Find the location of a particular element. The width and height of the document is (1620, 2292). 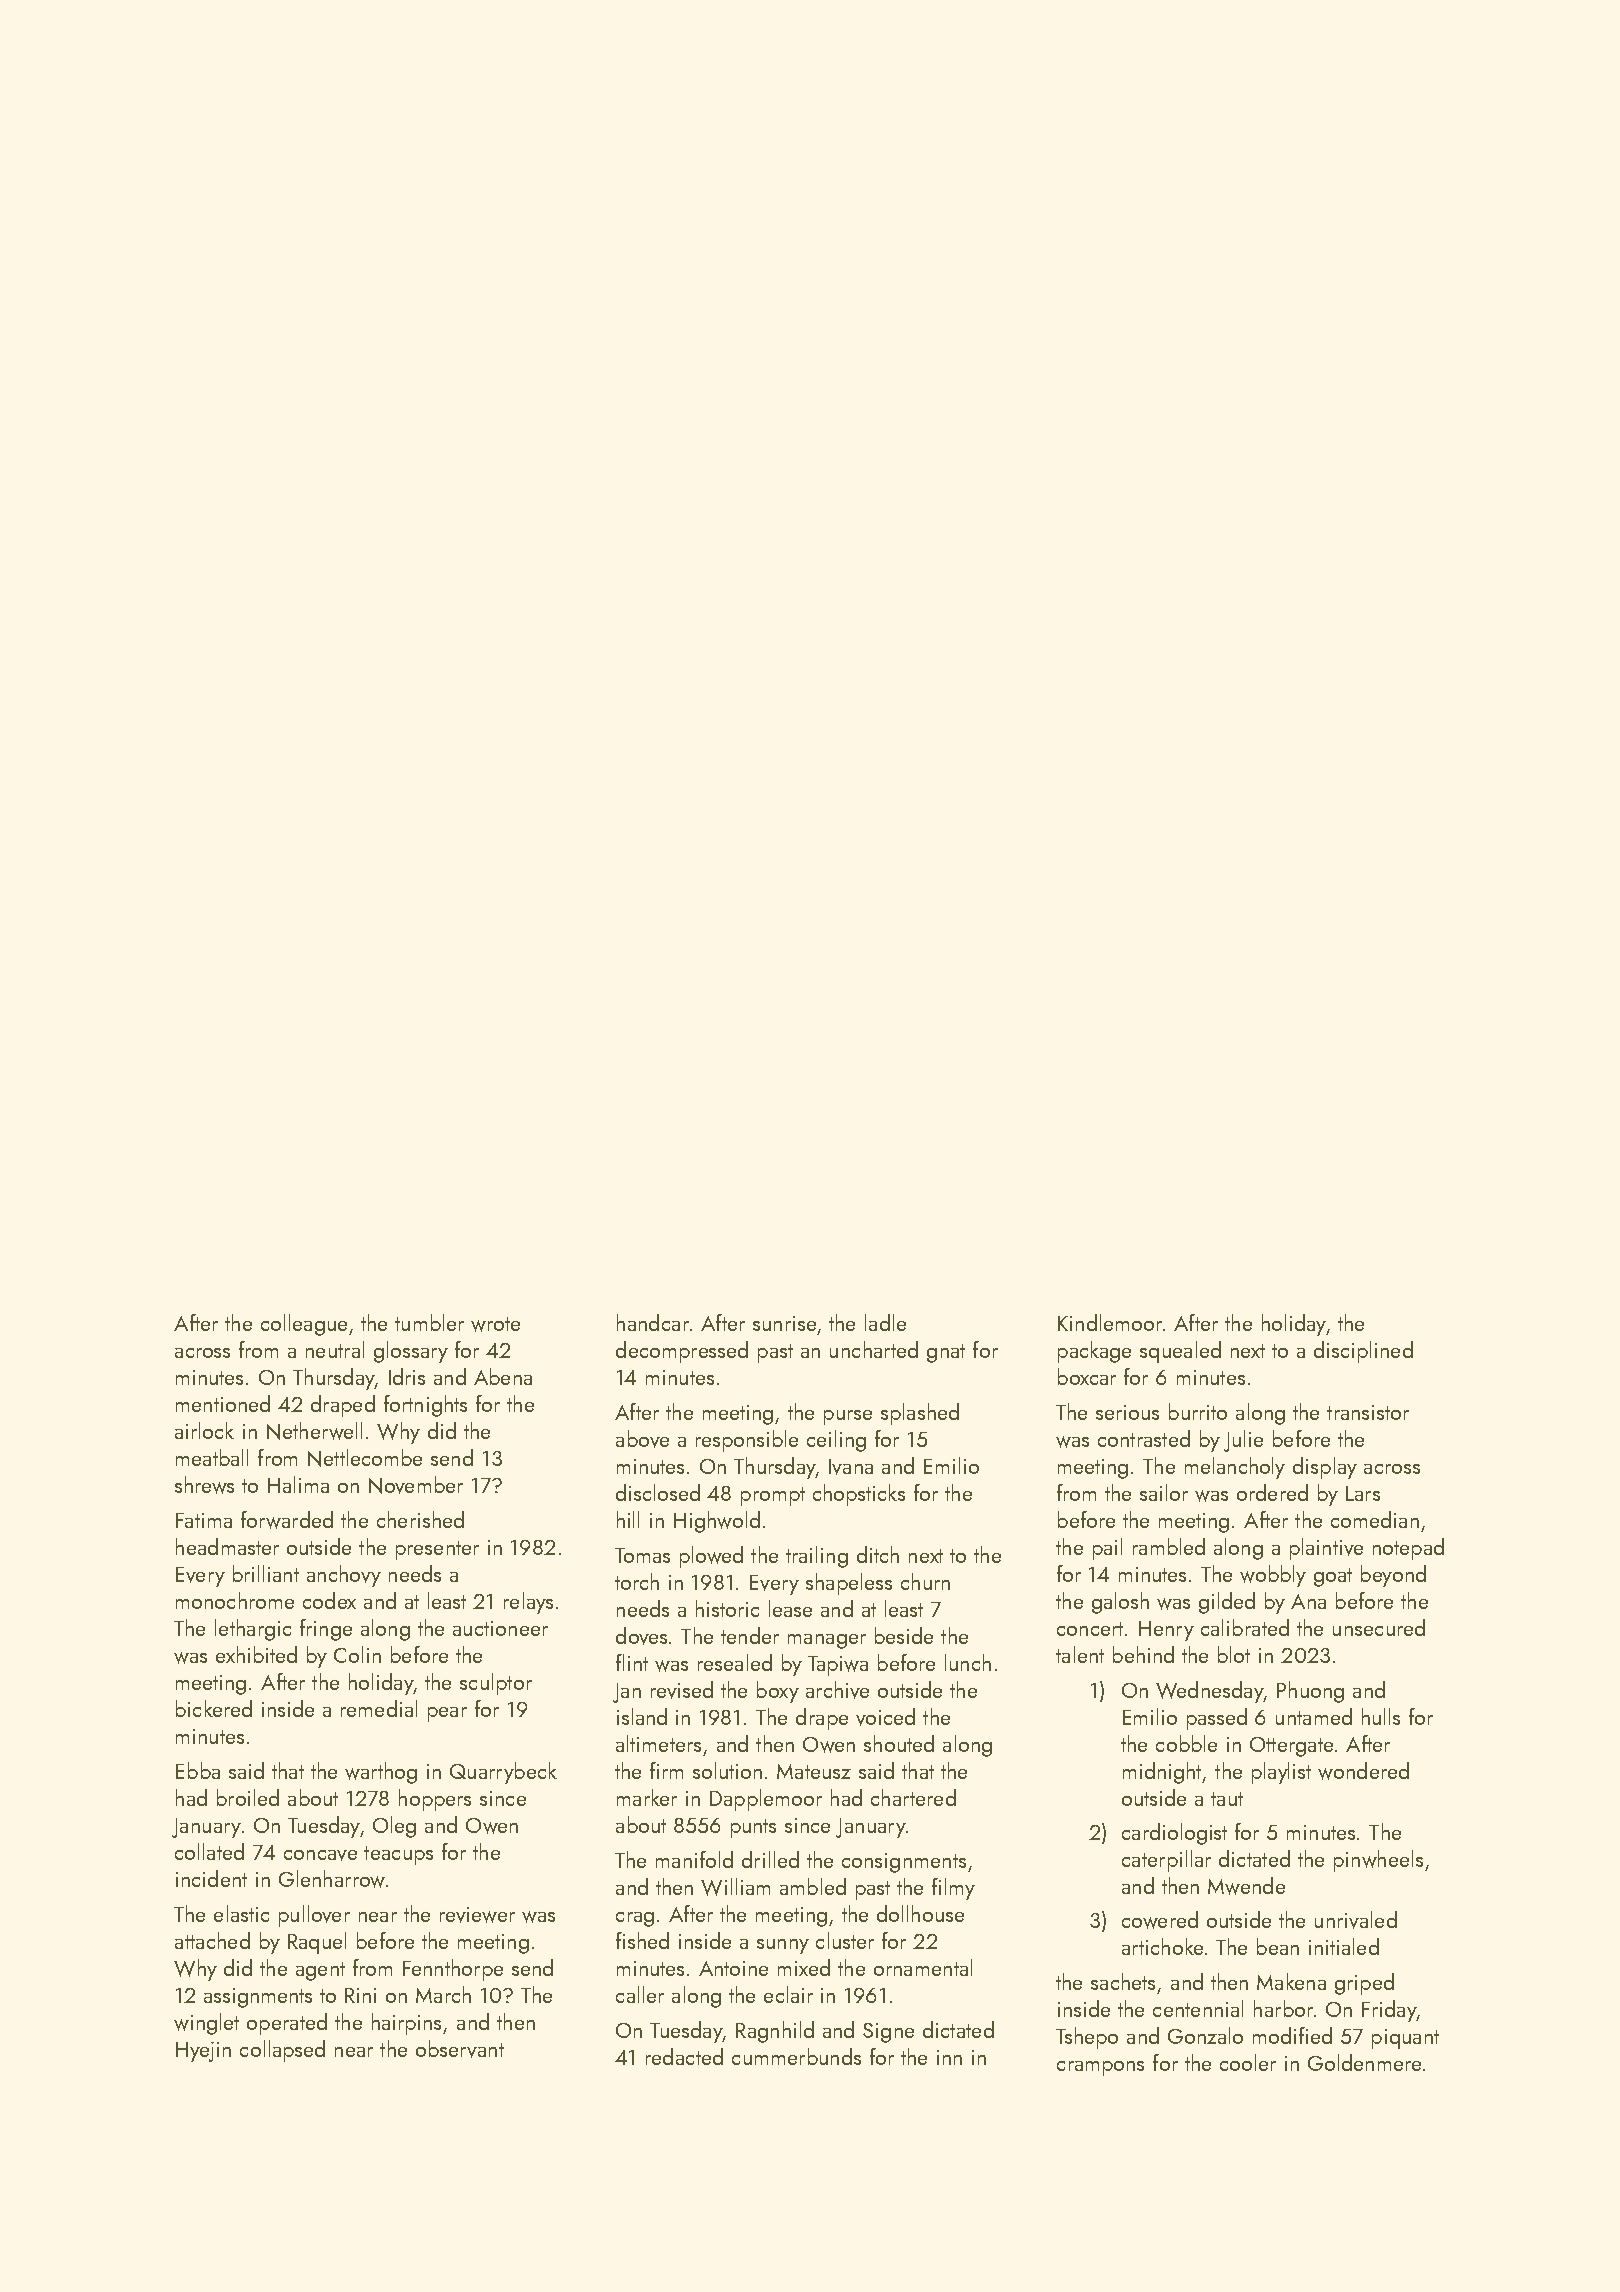

chopsticks is located at coordinates (859, 1495).
